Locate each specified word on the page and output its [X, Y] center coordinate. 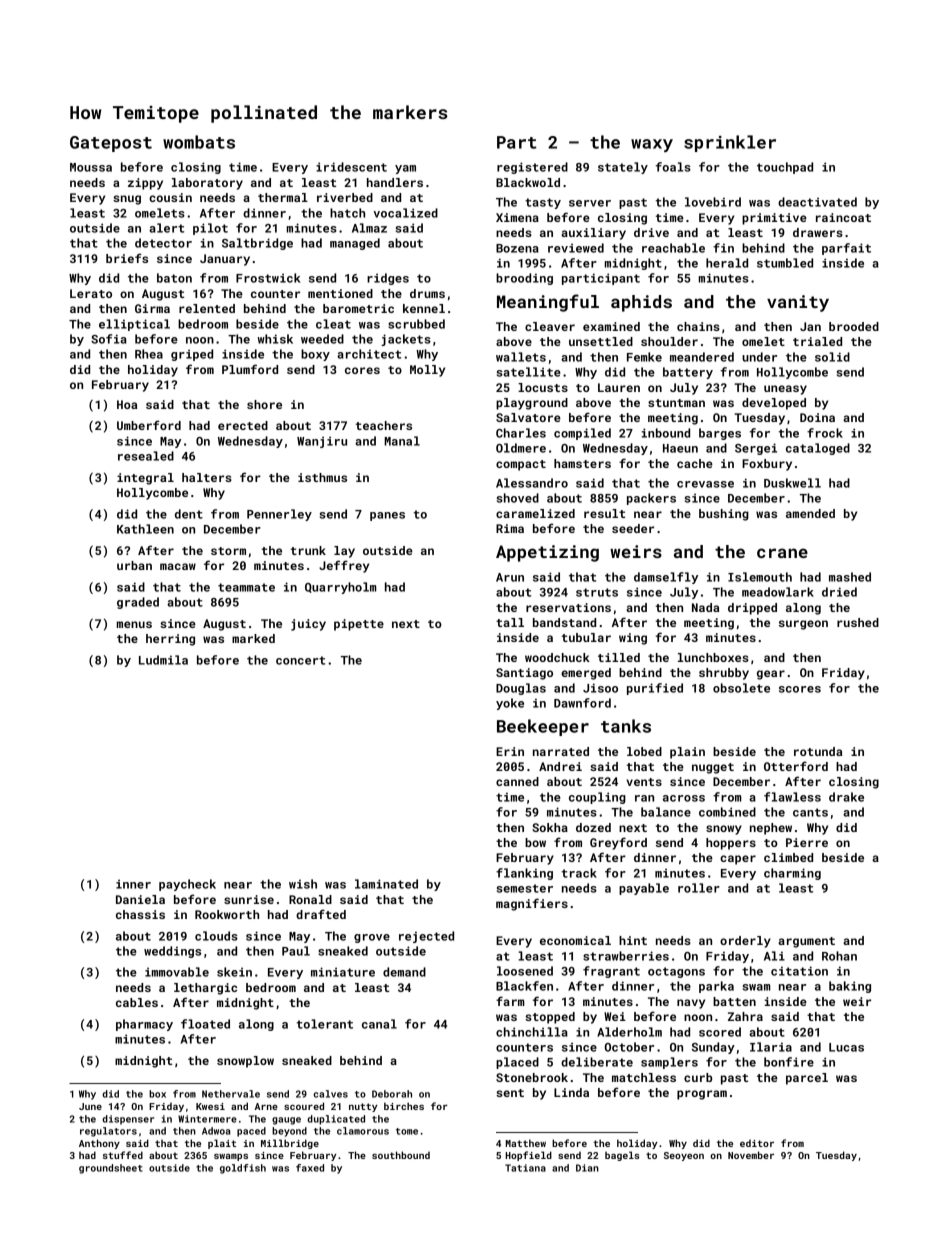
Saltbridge [257, 244]
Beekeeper [543, 727]
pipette [359, 625]
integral [145, 479]
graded [138, 603]
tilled [619, 657]
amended [810, 513]
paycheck [187, 885]
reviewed [576, 248]
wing [633, 639]
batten [734, 1001]
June [90, 1106]
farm [510, 1001]
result [604, 513]
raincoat [843, 217]
